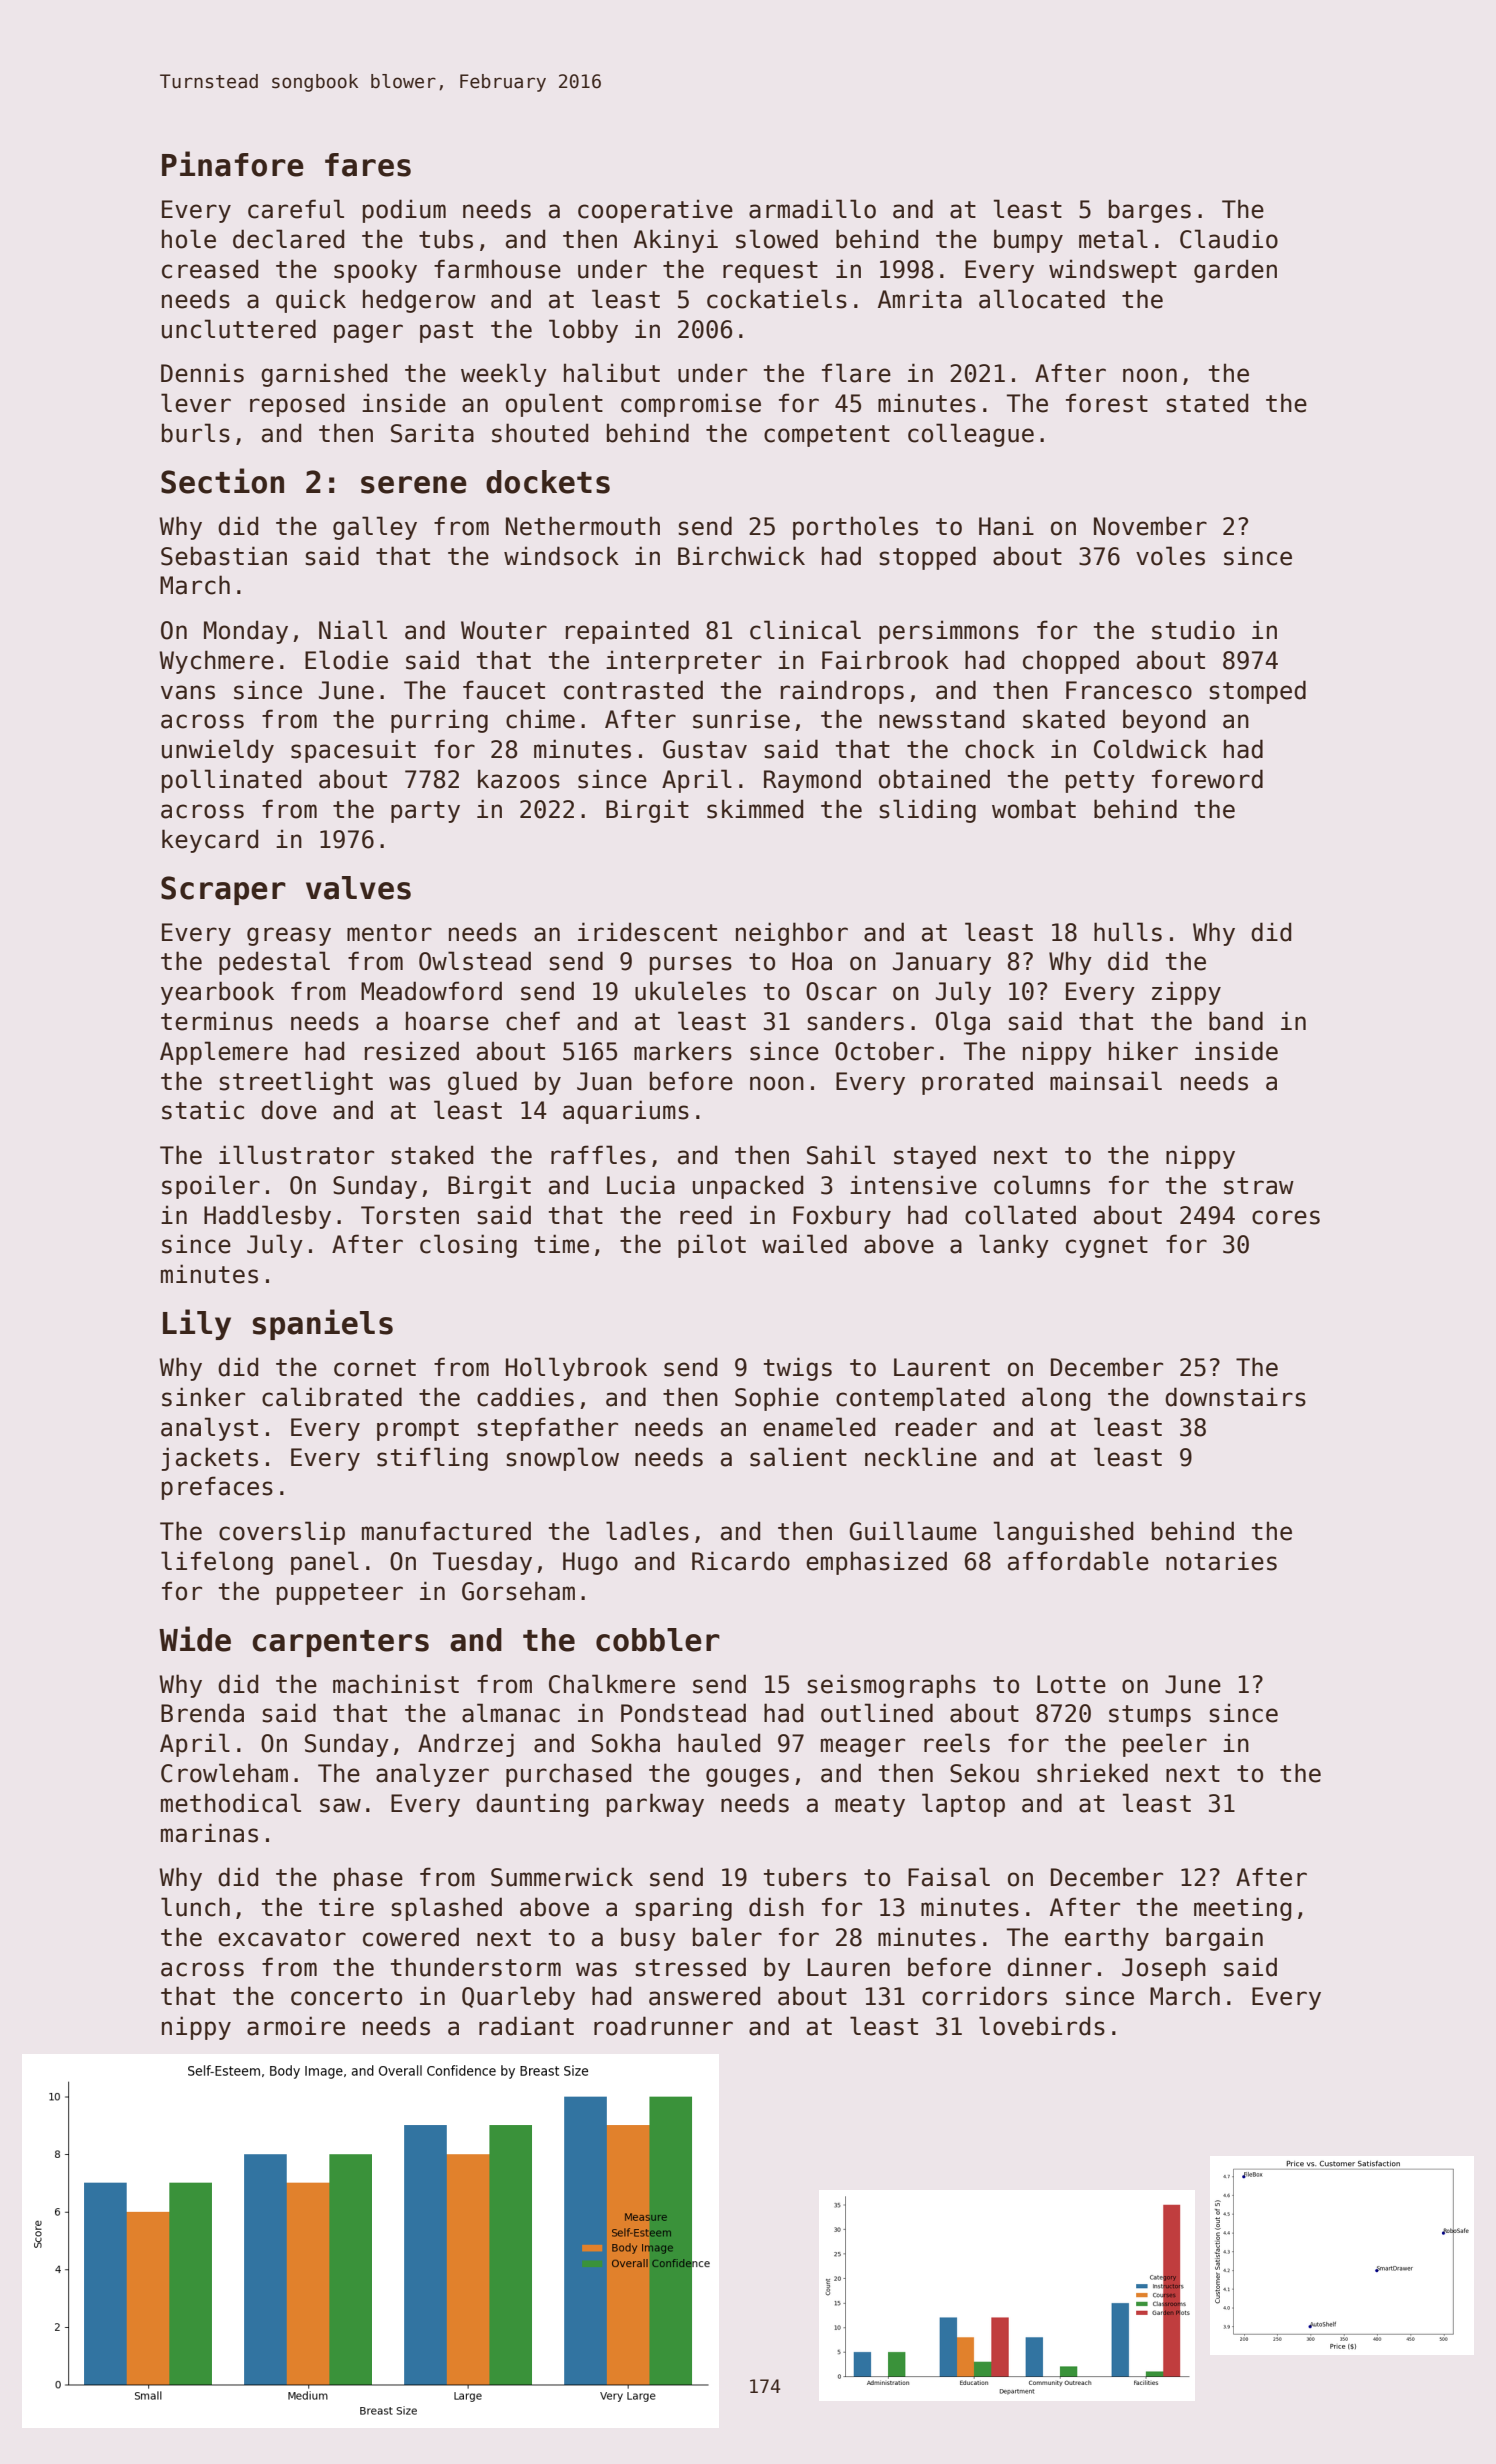 Image resolution: width=1496 pixels, height=2464 pixels. What do you see at coordinates (647, 1531) in the screenshot?
I see `ladles` at bounding box center [647, 1531].
